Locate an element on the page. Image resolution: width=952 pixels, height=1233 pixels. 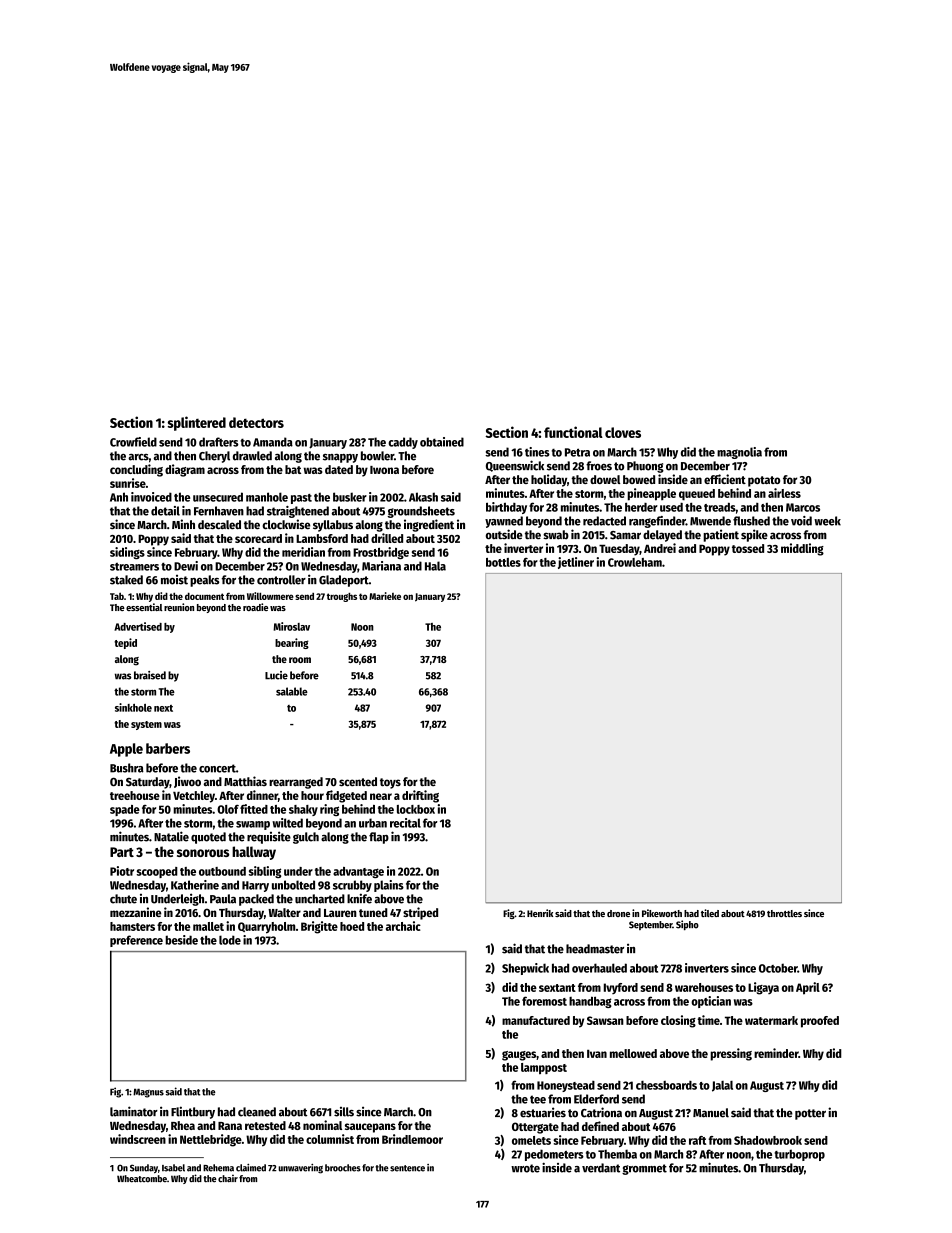
tiled is located at coordinates (710, 913).
